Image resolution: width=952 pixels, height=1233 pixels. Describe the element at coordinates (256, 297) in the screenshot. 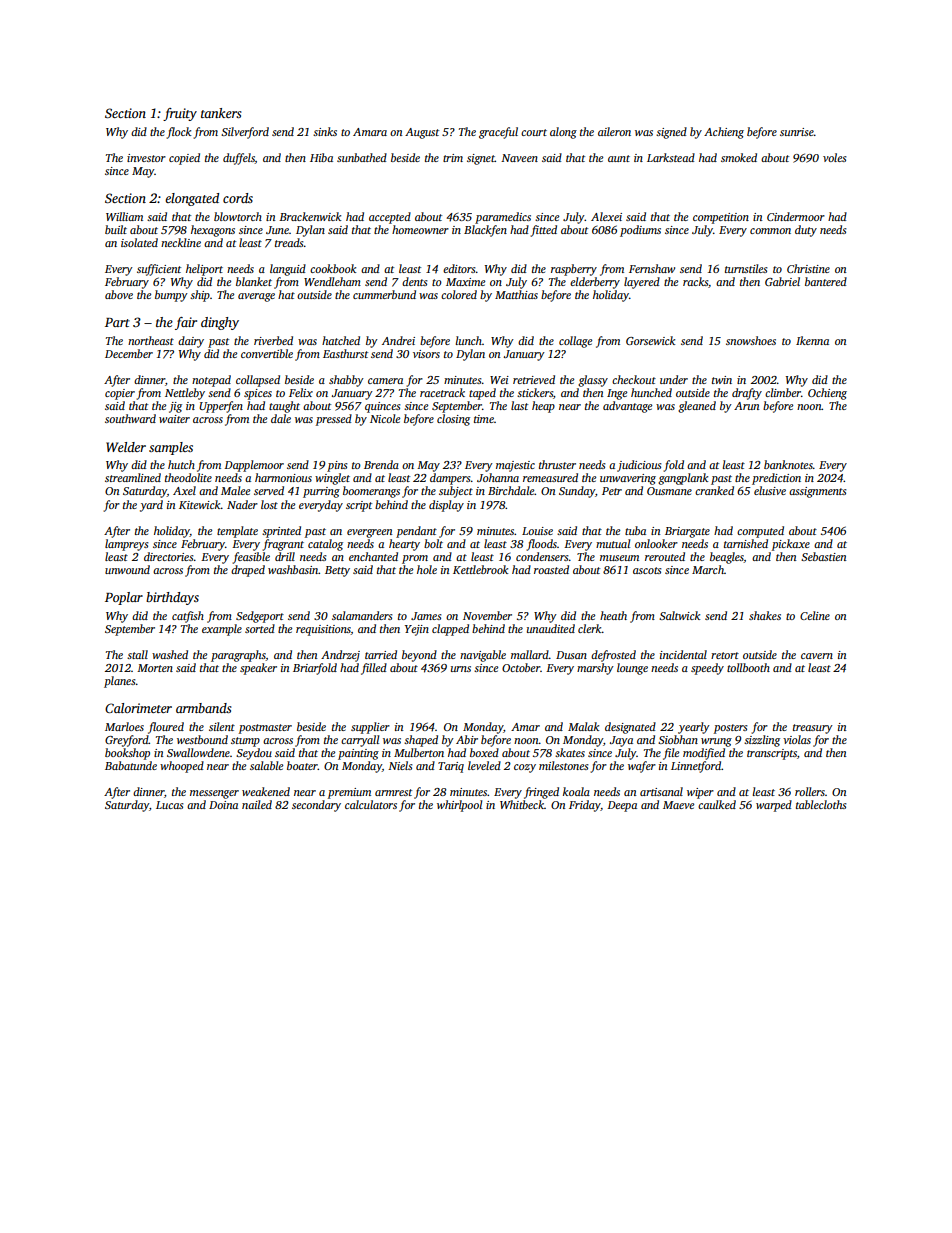

I see `average` at that location.
